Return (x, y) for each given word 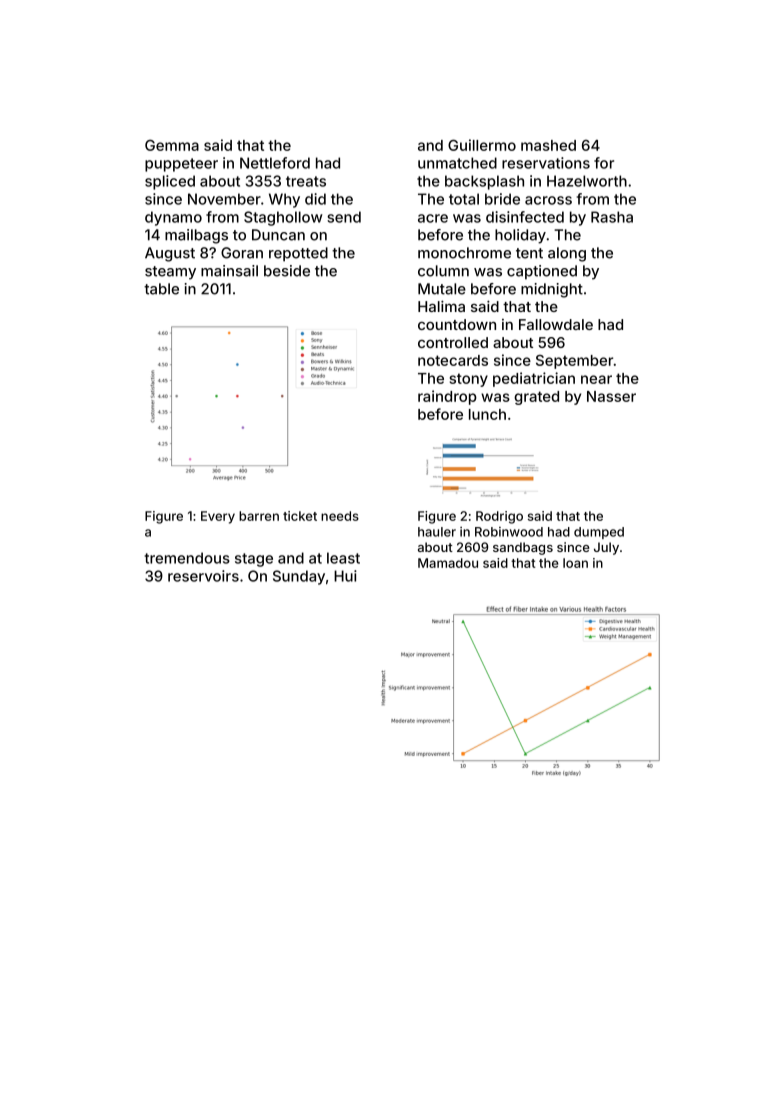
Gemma (172, 145)
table (161, 289)
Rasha (612, 217)
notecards (453, 360)
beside (287, 271)
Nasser (611, 396)
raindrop (447, 397)
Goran (242, 253)
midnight (552, 290)
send (344, 217)
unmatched (457, 163)
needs (340, 516)
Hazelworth (587, 181)
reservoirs (203, 576)
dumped (599, 533)
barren (259, 516)
